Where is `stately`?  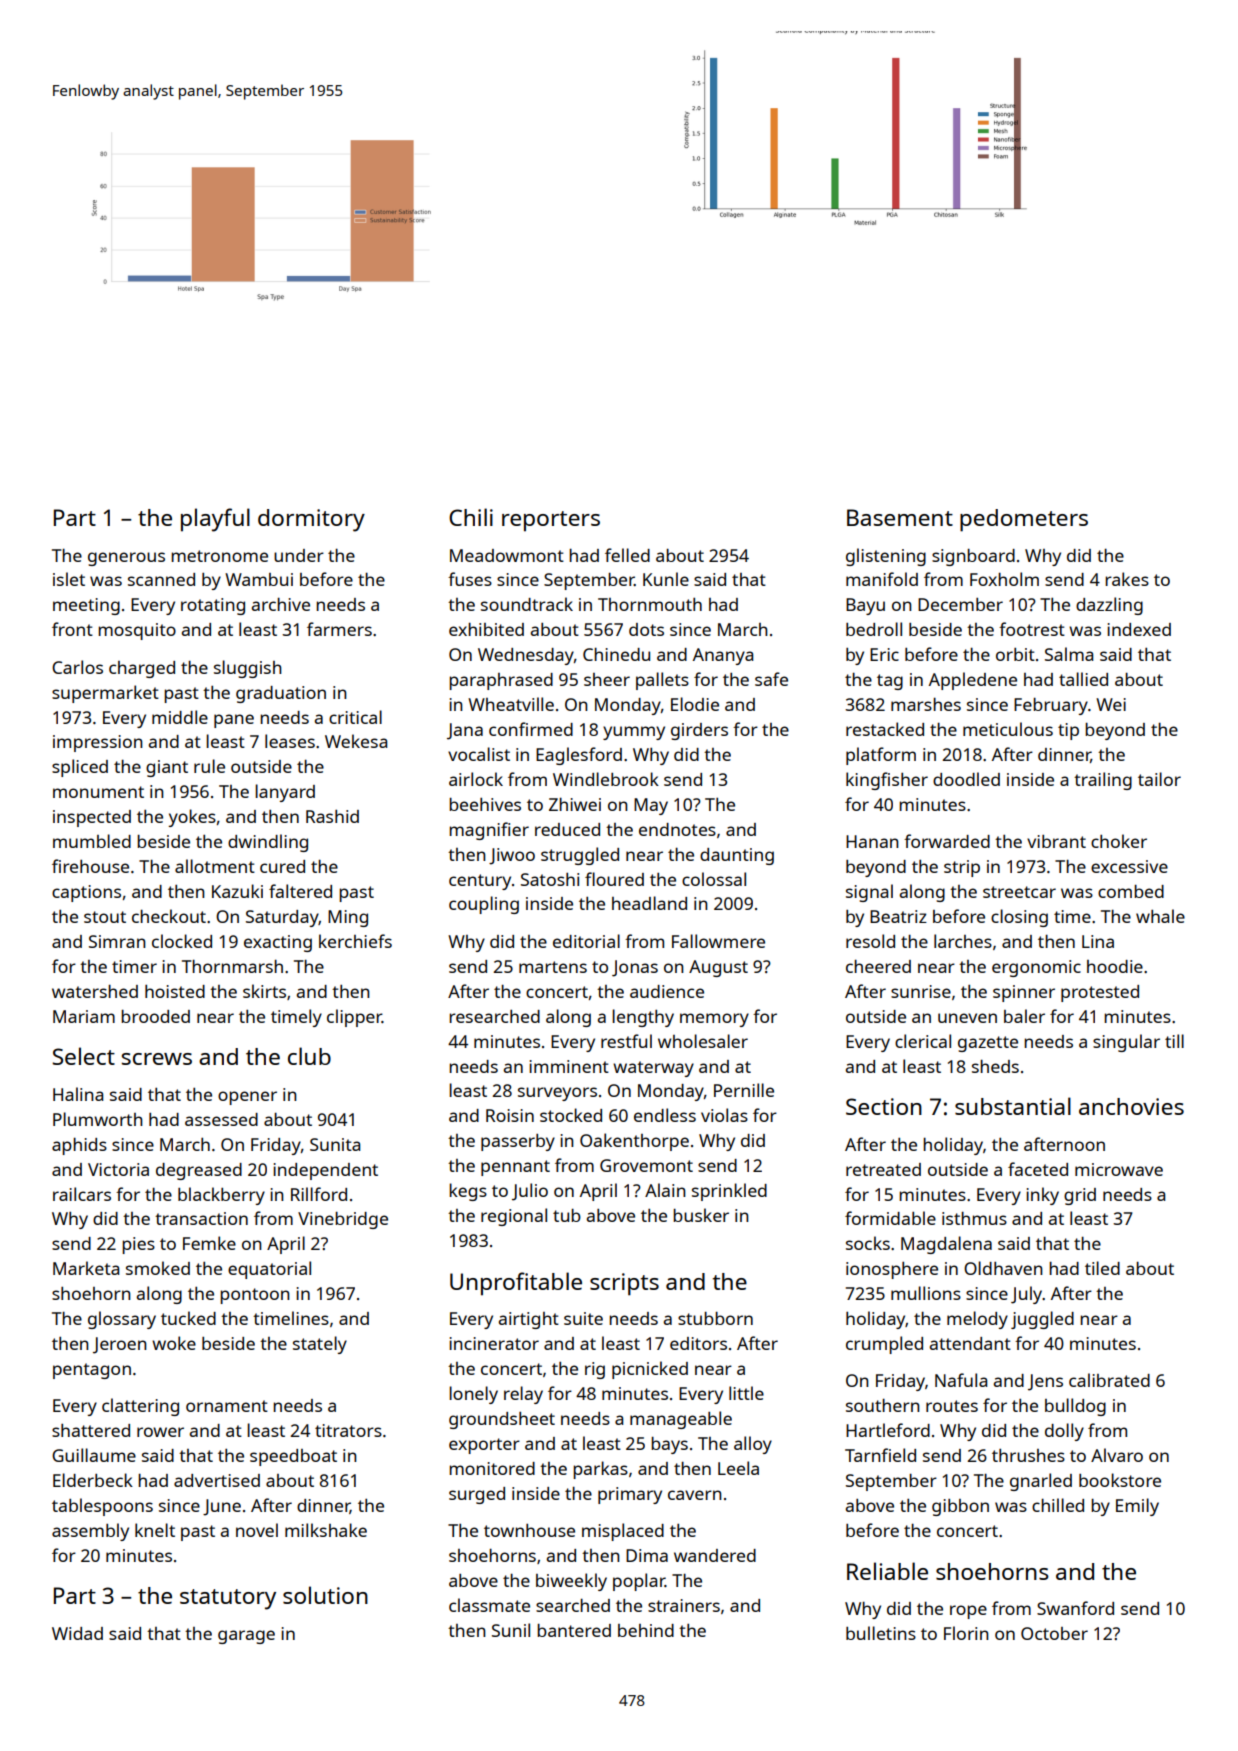 stately is located at coordinates (320, 1345).
